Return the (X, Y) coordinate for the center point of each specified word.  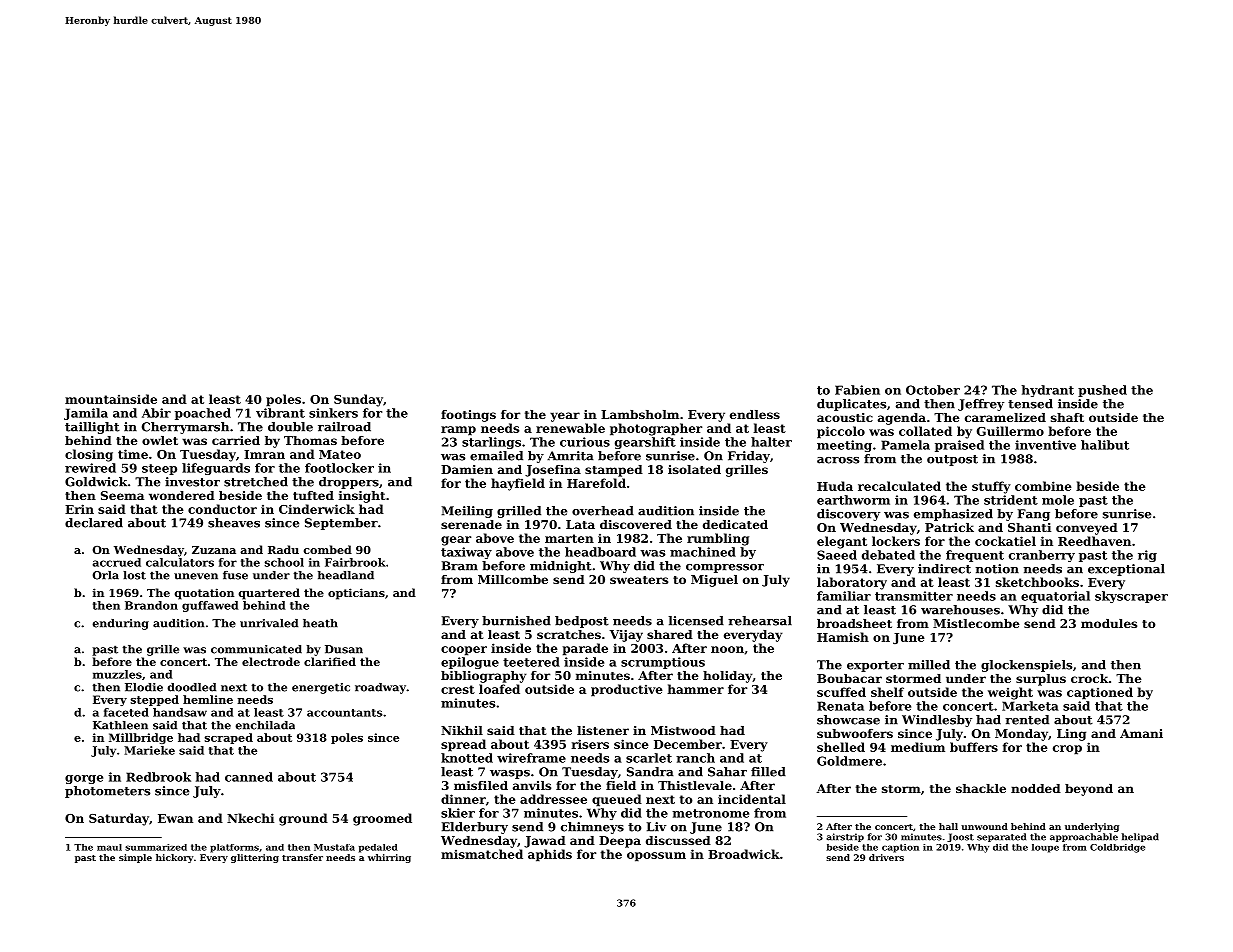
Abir (156, 413)
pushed (1102, 391)
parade (585, 649)
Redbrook (158, 777)
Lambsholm (640, 414)
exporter (875, 666)
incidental (752, 799)
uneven (196, 576)
